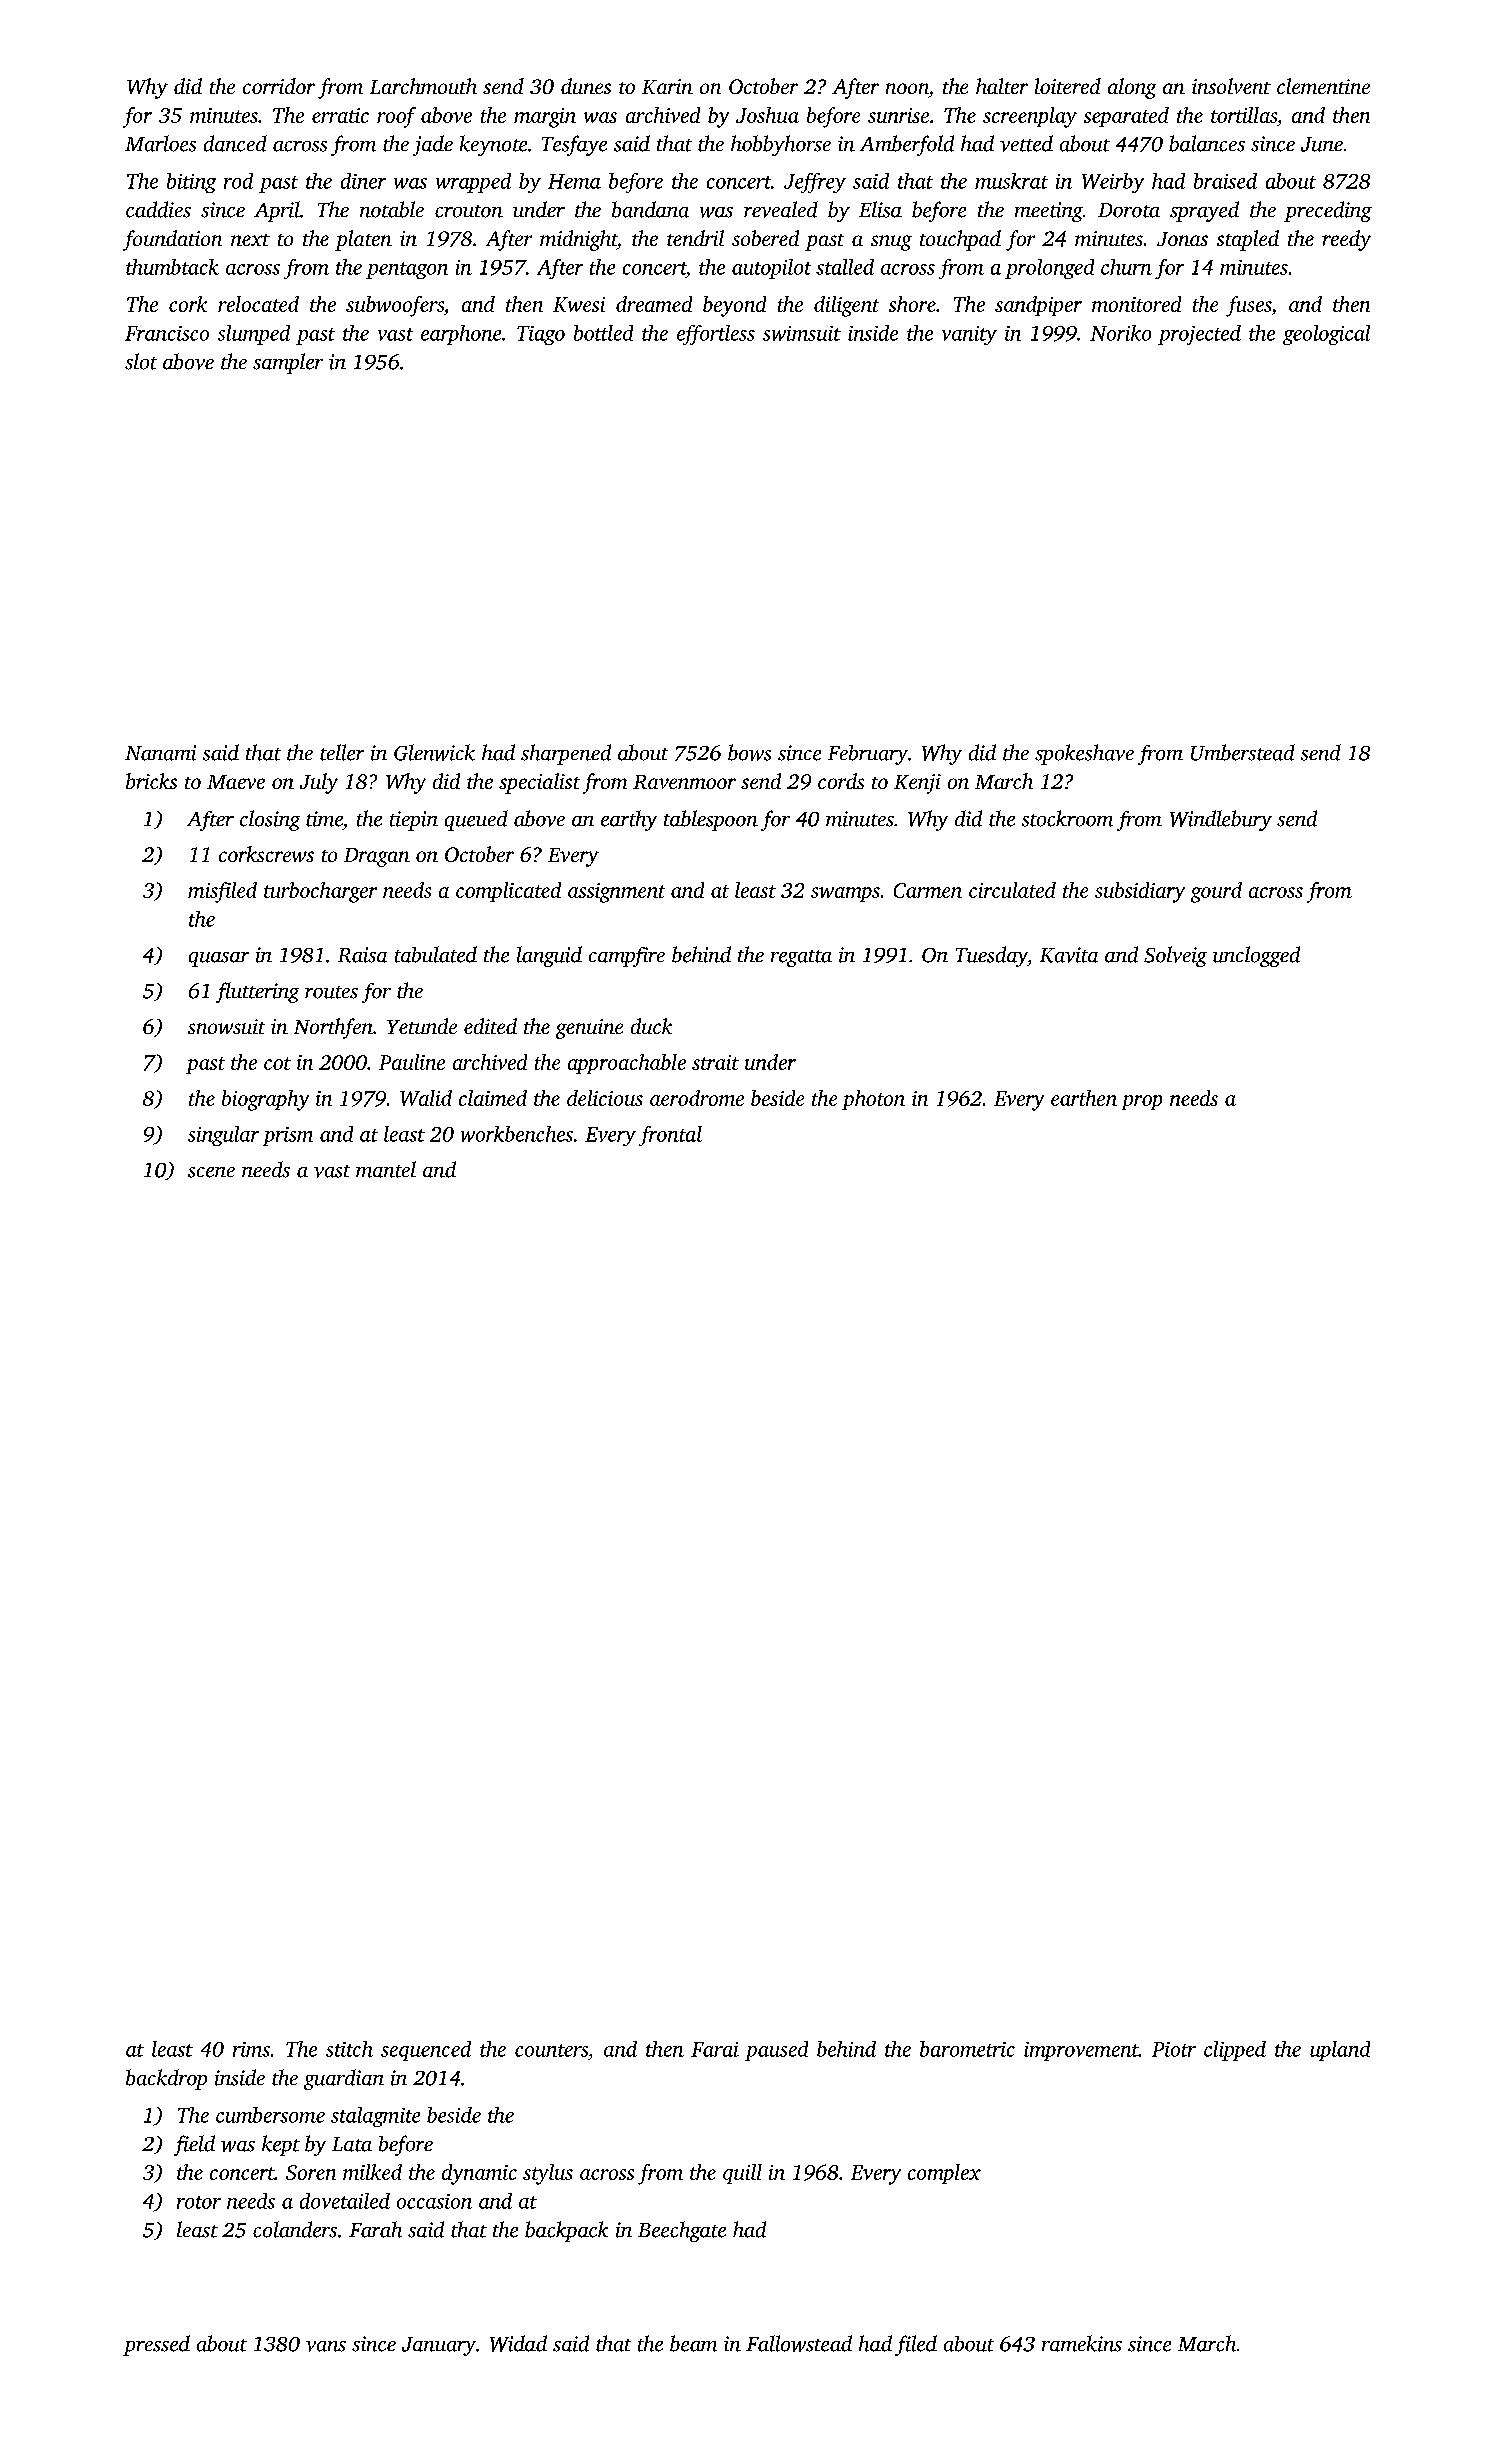  I want to click on corridor, so click(279, 86).
